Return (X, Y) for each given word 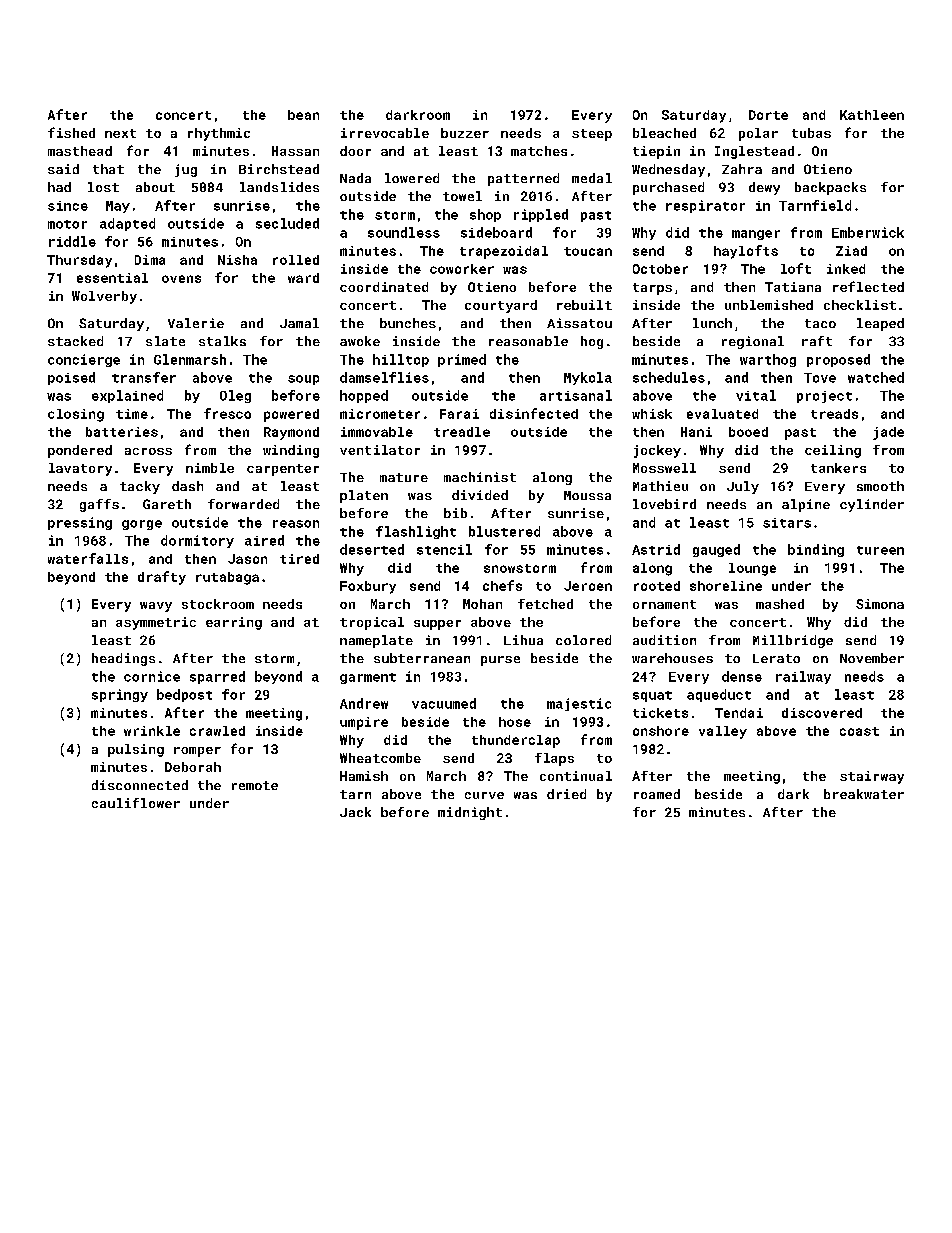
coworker (462, 269)
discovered (822, 713)
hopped (364, 396)
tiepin (656, 152)
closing (76, 415)
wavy (156, 607)
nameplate (376, 641)
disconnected (140, 785)
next (120, 133)
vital (756, 395)
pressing (80, 523)
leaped (880, 324)
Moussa (587, 495)
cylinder (872, 505)
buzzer (465, 133)
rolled (296, 260)
